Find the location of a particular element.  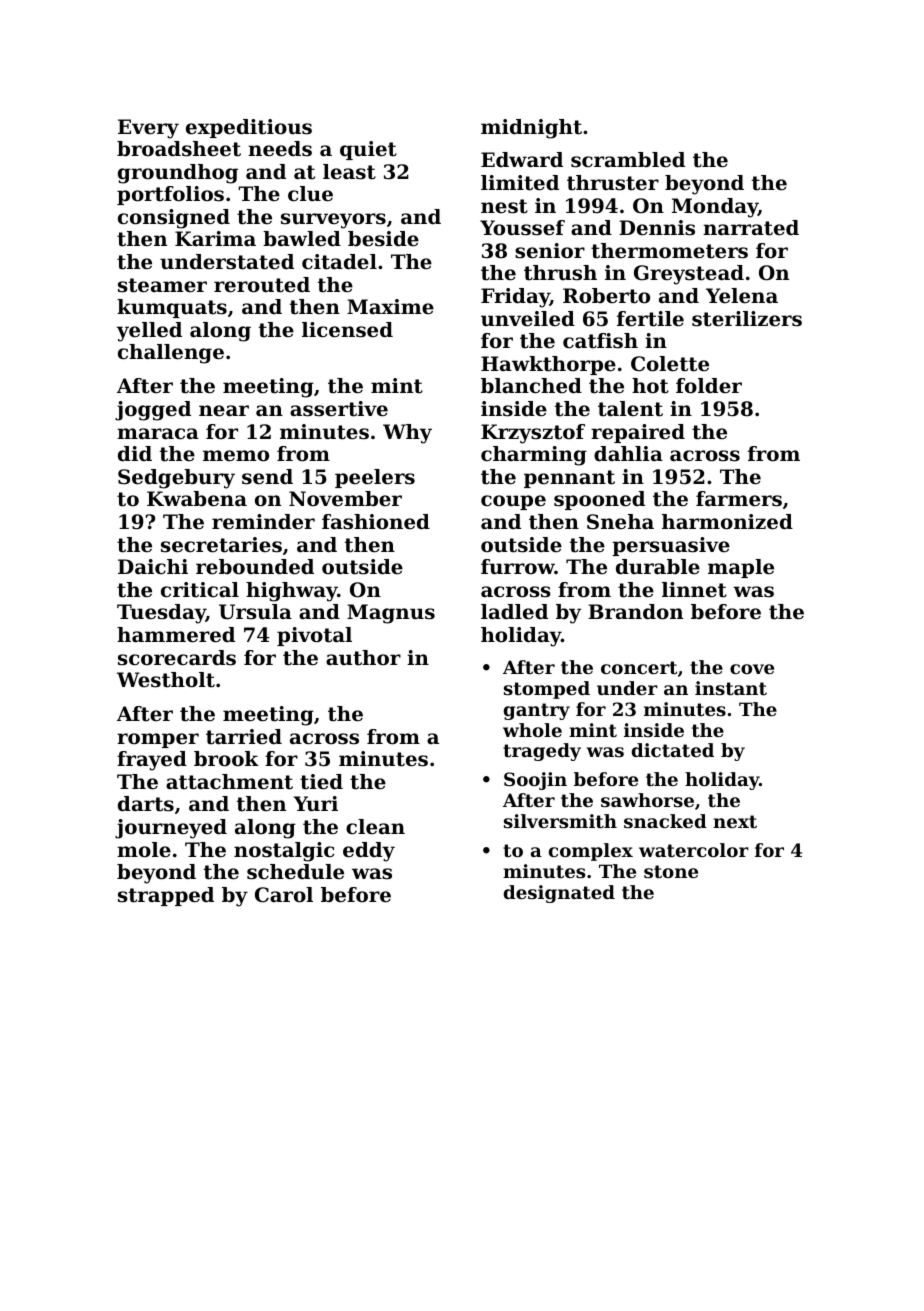

quiet is located at coordinates (368, 150).
